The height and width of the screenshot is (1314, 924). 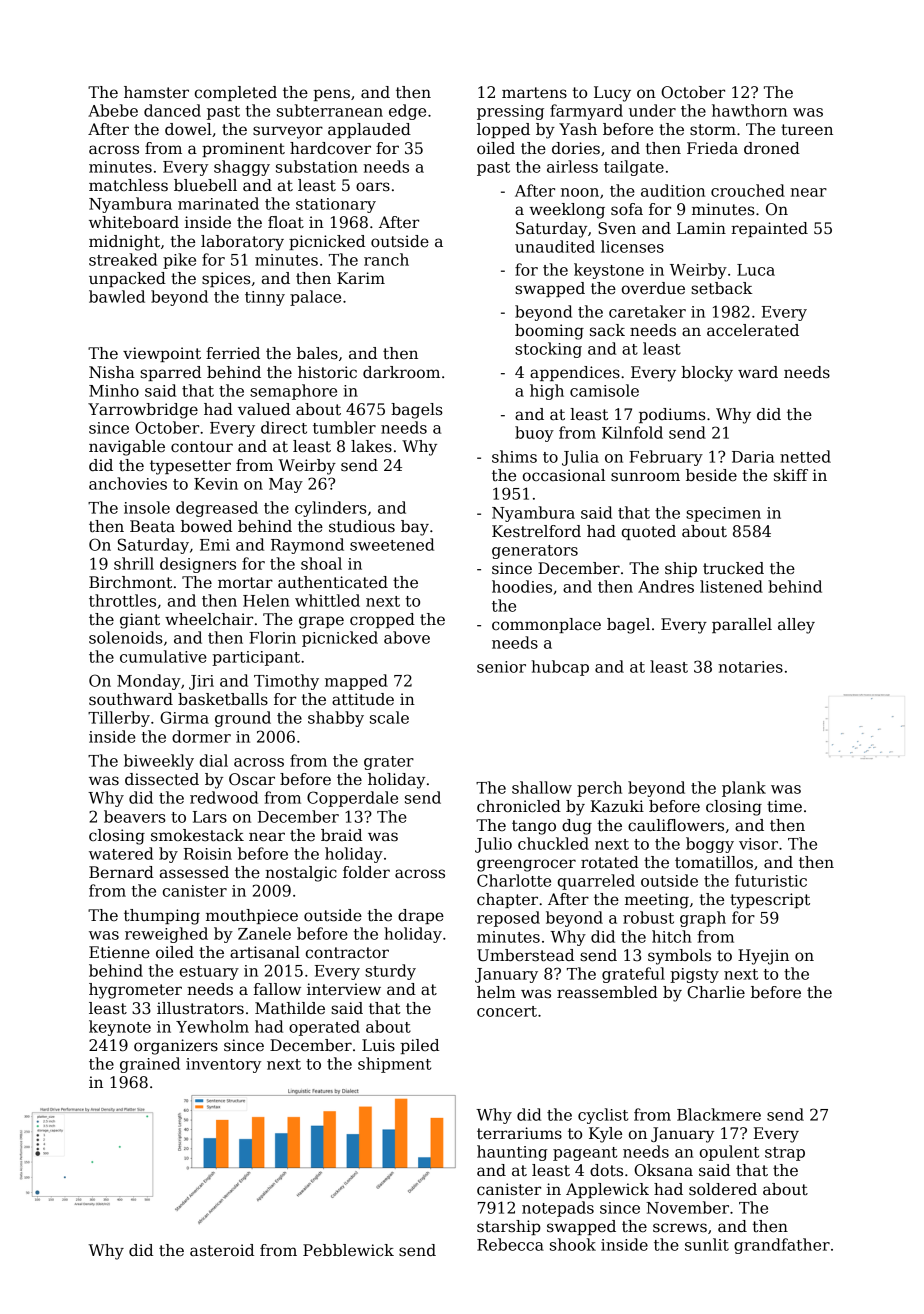 What do you see at coordinates (782, 1246) in the screenshot?
I see `grandfather` at bounding box center [782, 1246].
